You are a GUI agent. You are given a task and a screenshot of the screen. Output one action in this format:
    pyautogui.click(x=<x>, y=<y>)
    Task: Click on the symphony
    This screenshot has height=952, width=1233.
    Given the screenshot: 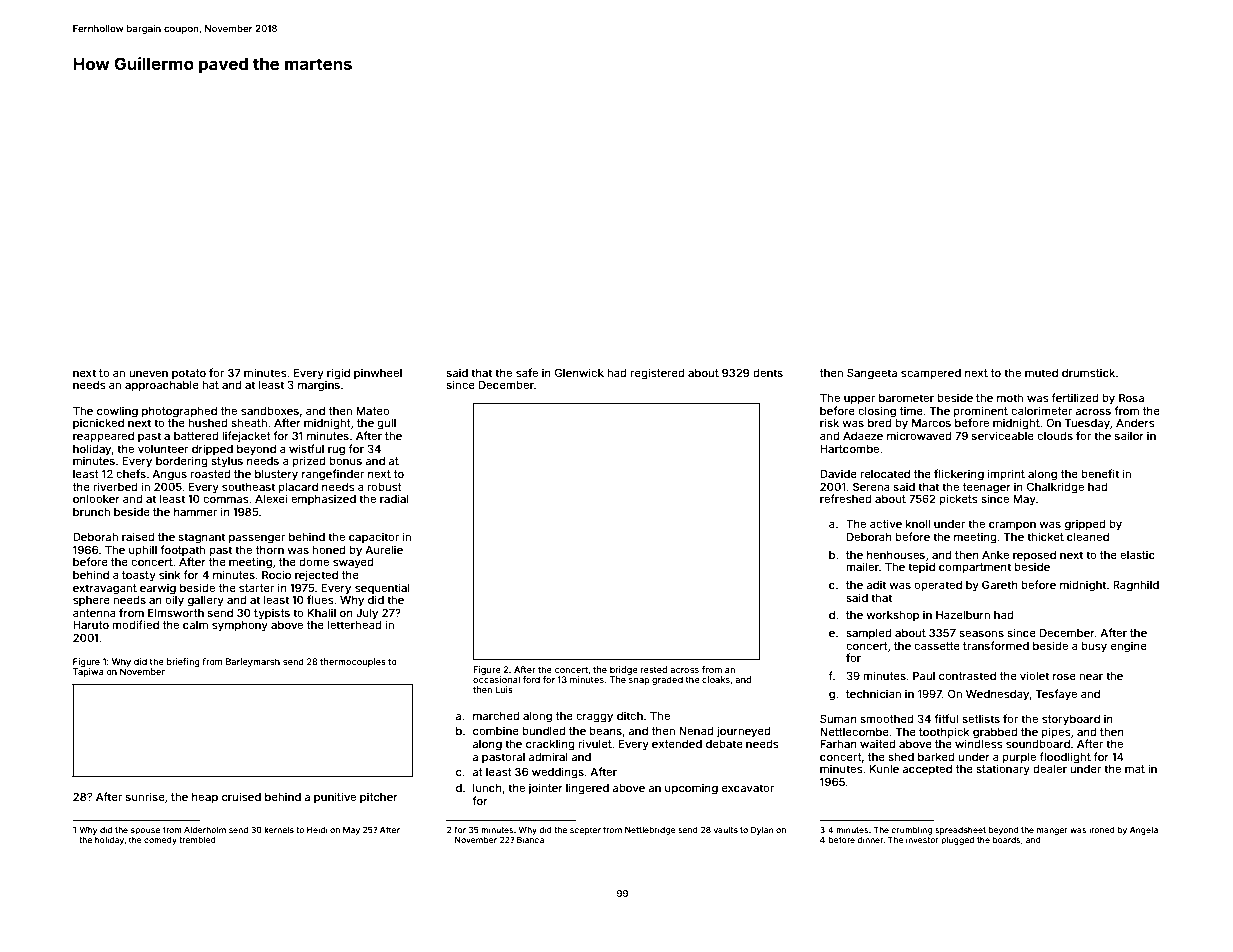 What is the action you would take?
    pyautogui.click(x=240, y=626)
